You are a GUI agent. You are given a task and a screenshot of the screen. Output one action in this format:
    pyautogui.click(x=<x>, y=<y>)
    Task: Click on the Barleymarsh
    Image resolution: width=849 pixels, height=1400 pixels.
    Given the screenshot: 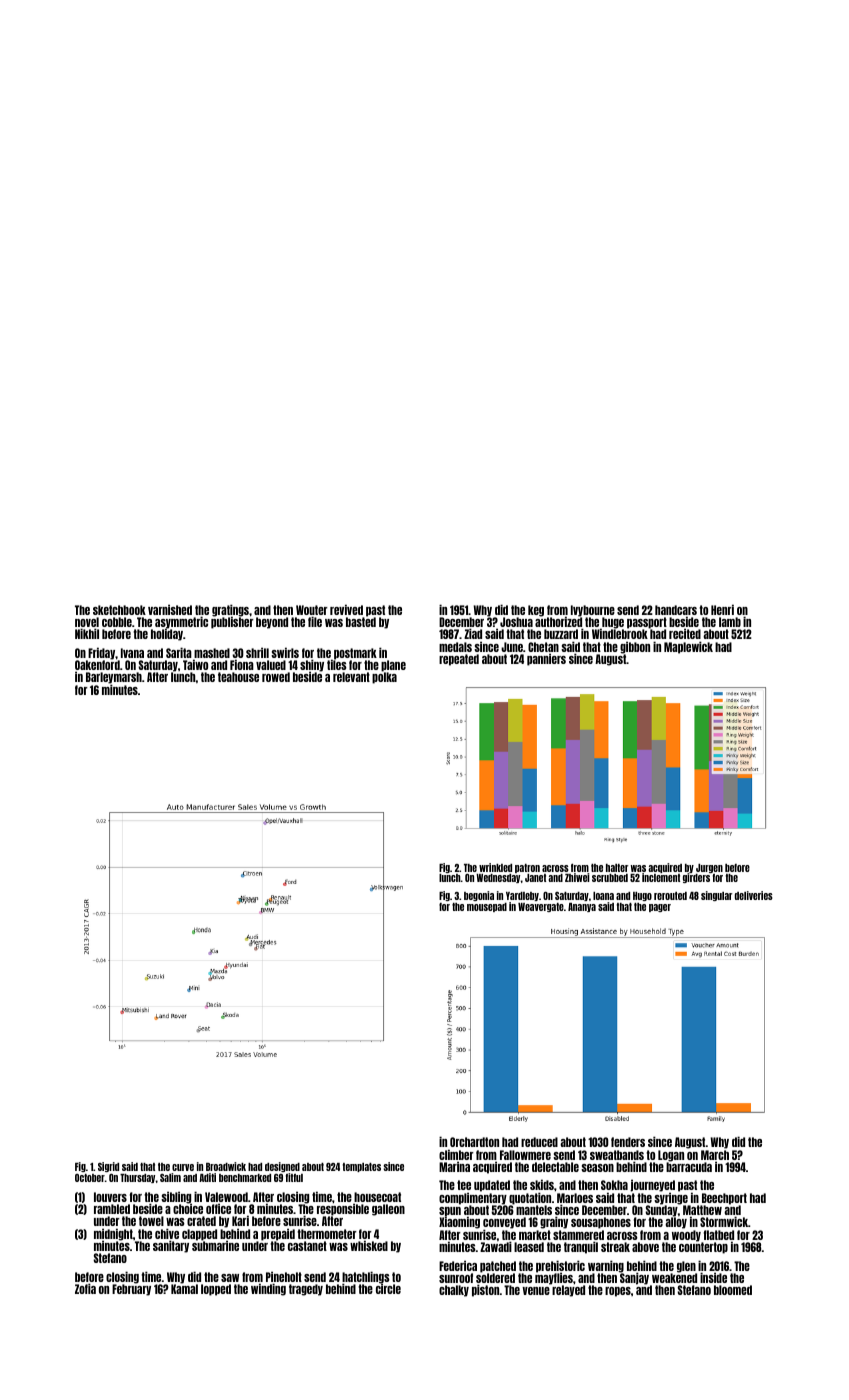 What is the action you would take?
    pyautogui.click(x=114, y=678)
